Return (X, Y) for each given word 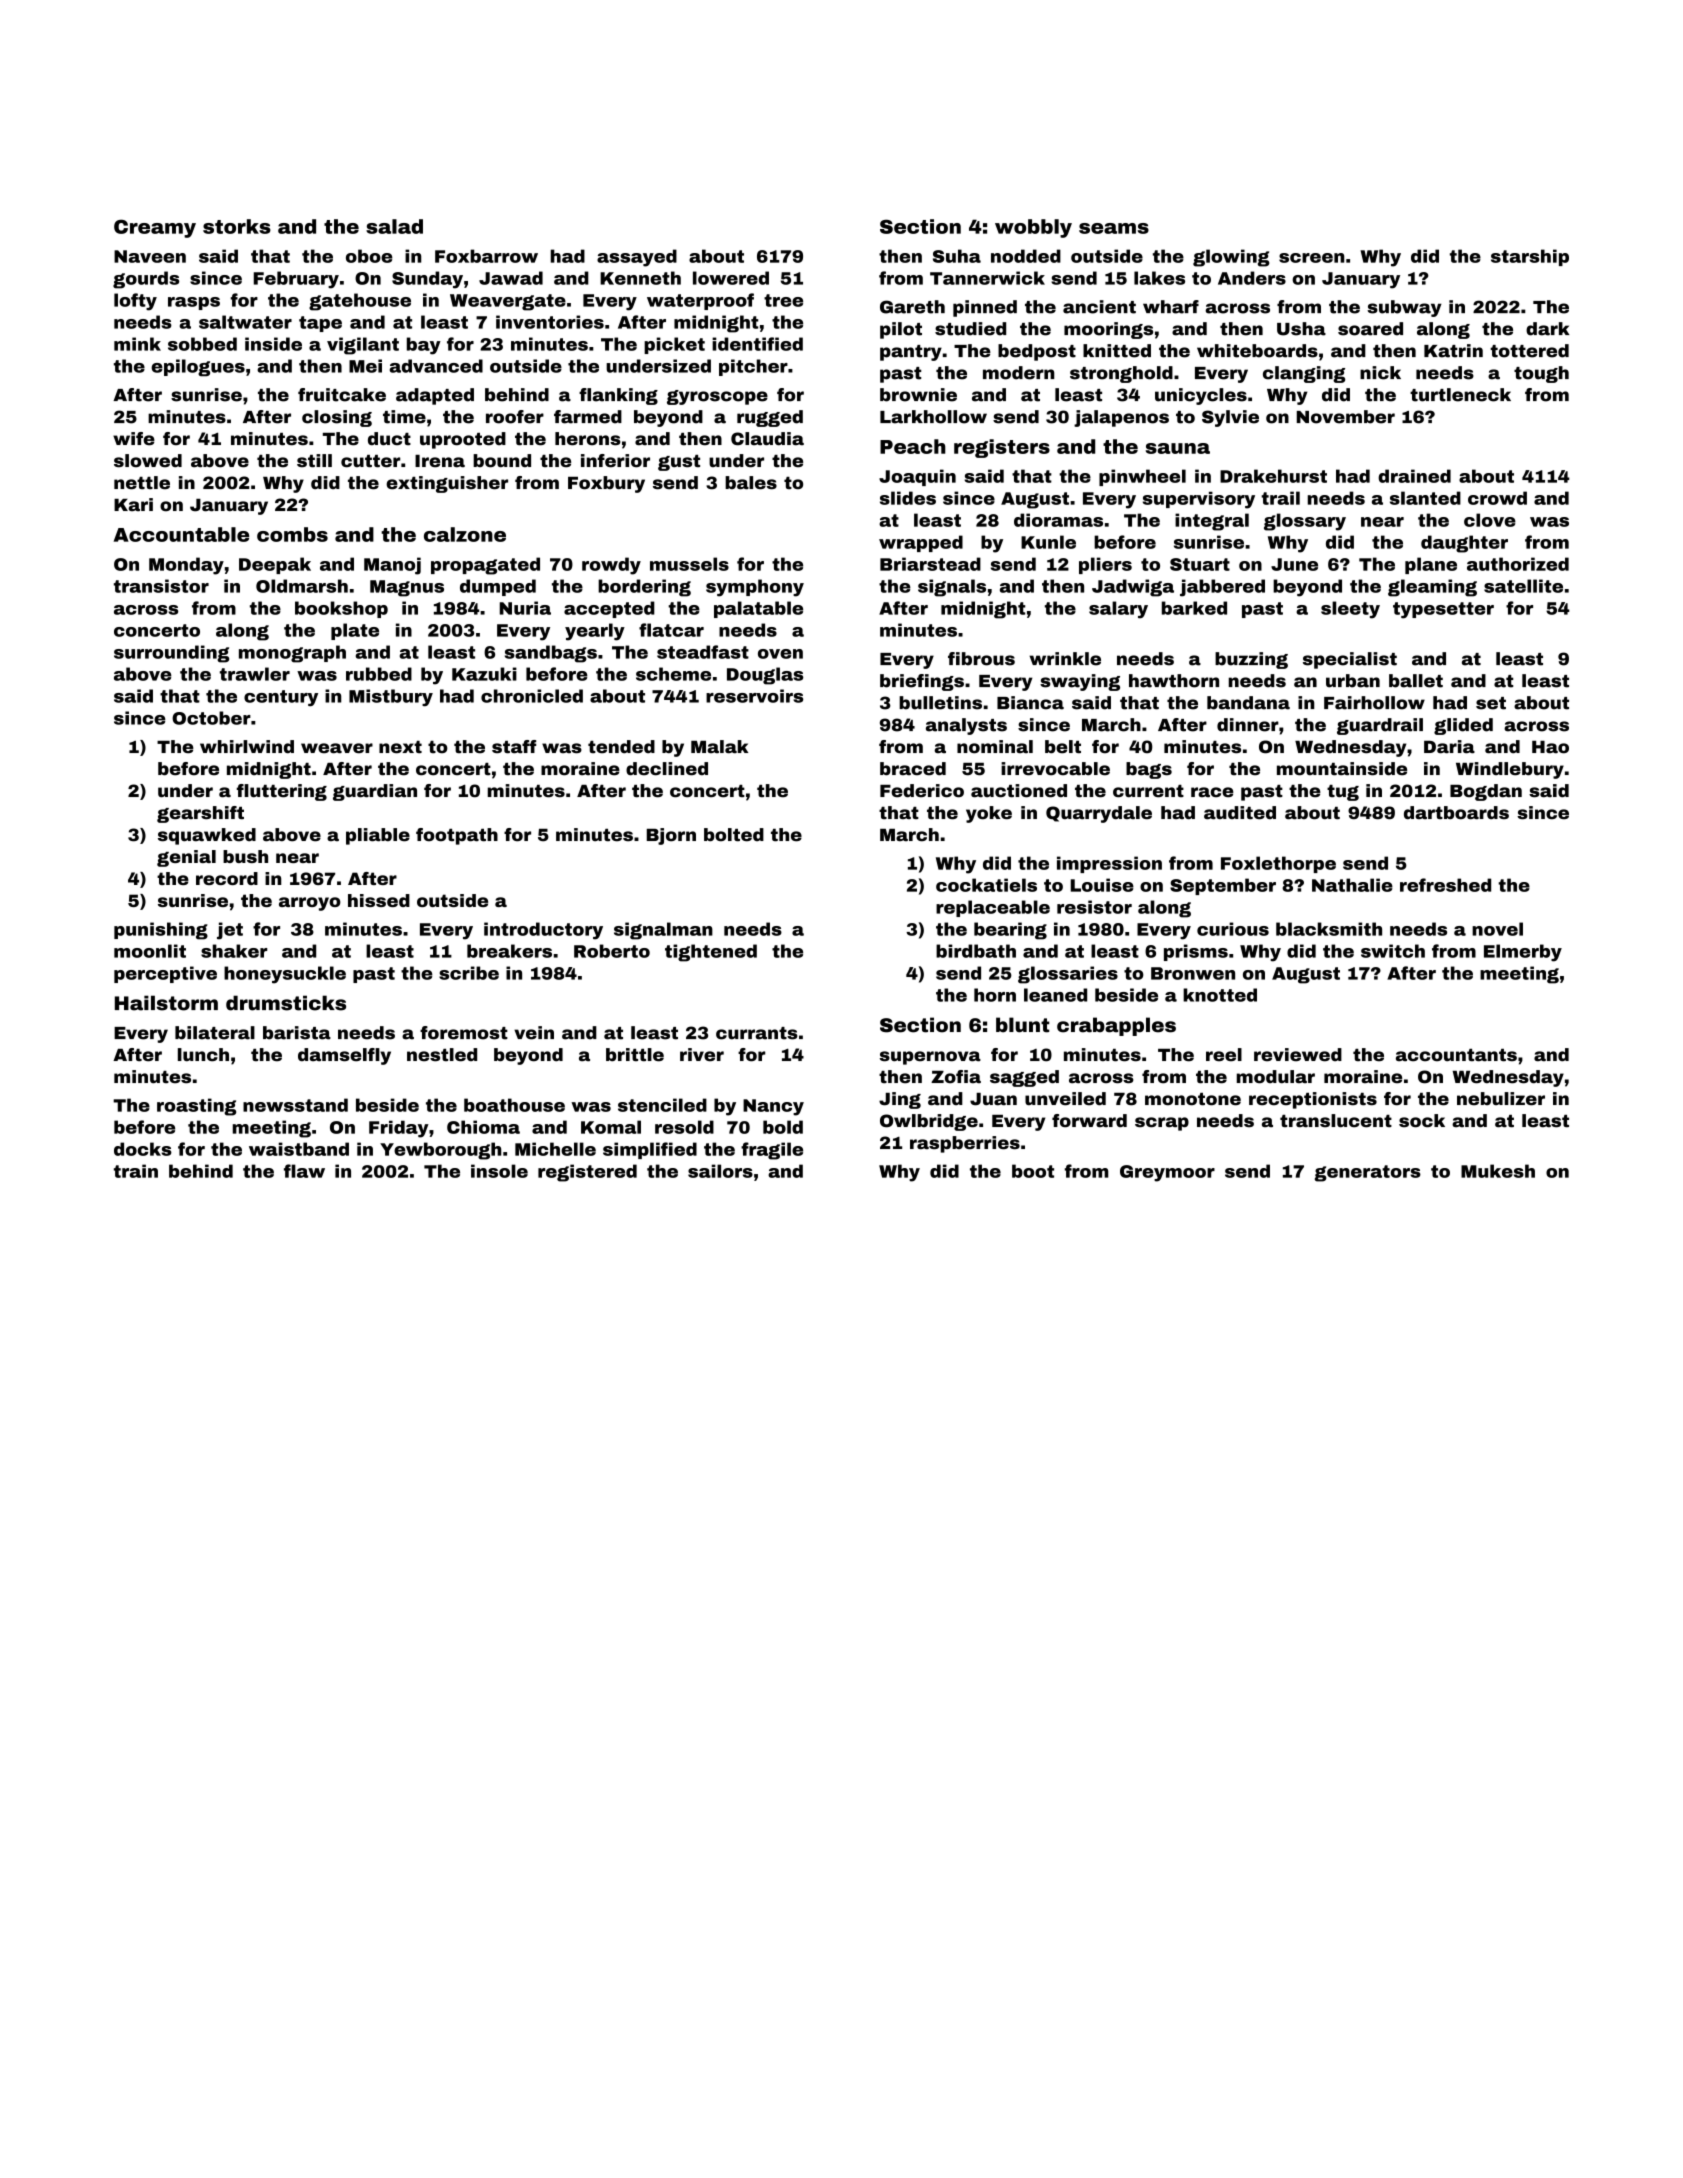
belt (1063, 747)
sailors (720, 1171)
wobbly (1033, 228)
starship (1530, 257)
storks (237, 226)
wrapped (921, 543)
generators (1368, 1173)
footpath (457, 836)
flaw (304, 1171)
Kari (133, 505)
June (1294, 564)
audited (1240, 813)
